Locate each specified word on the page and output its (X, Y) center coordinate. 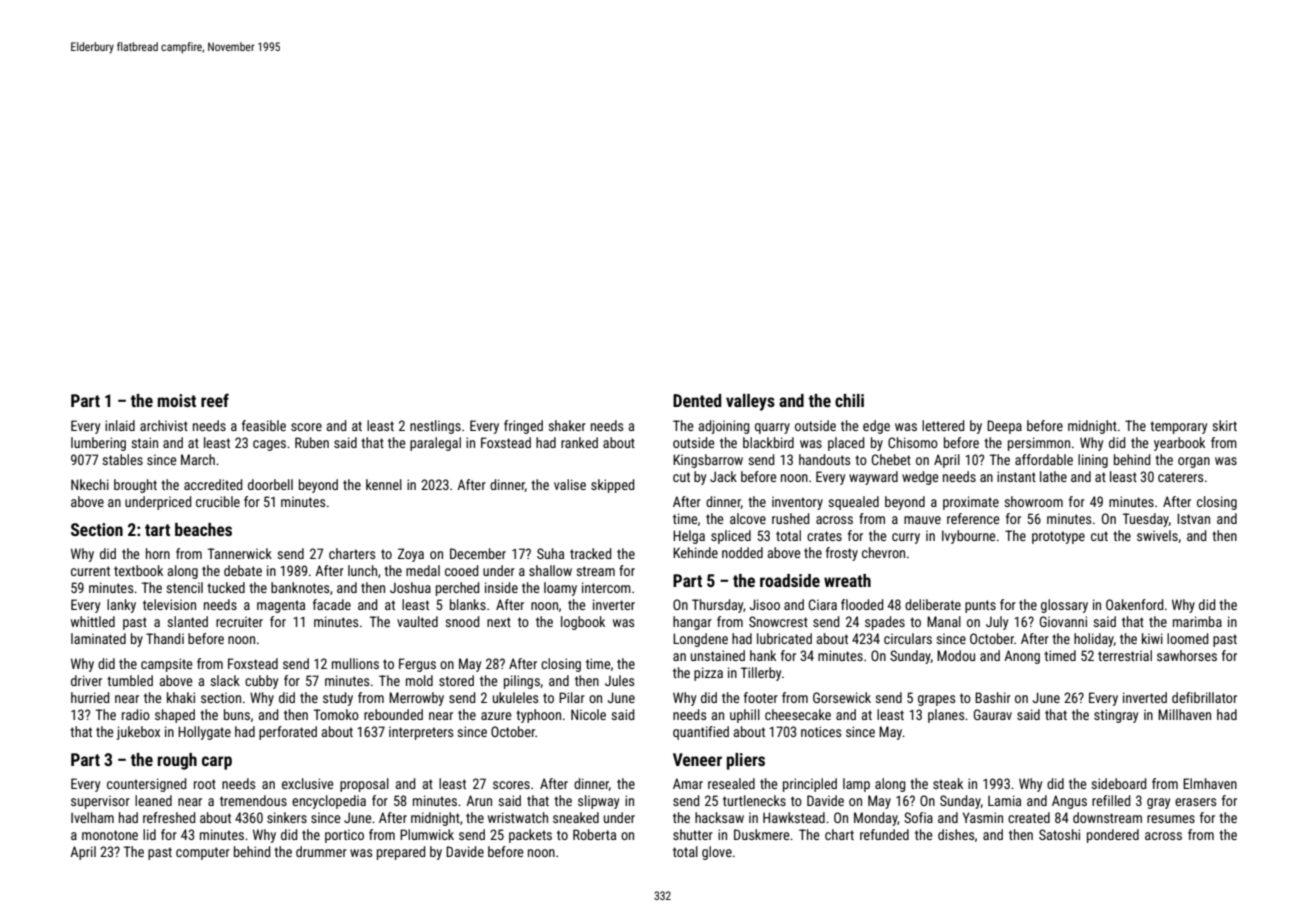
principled (810, 785)
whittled (93, 621)
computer (203, 853)
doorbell (270, 484)
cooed (461, 570)
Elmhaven (1210, 783)
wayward (873, 478)
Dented (697, 400)
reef (215, 400)
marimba (1197, 621)
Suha (550, 553)
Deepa (1004, 427)
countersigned (146, 785)
